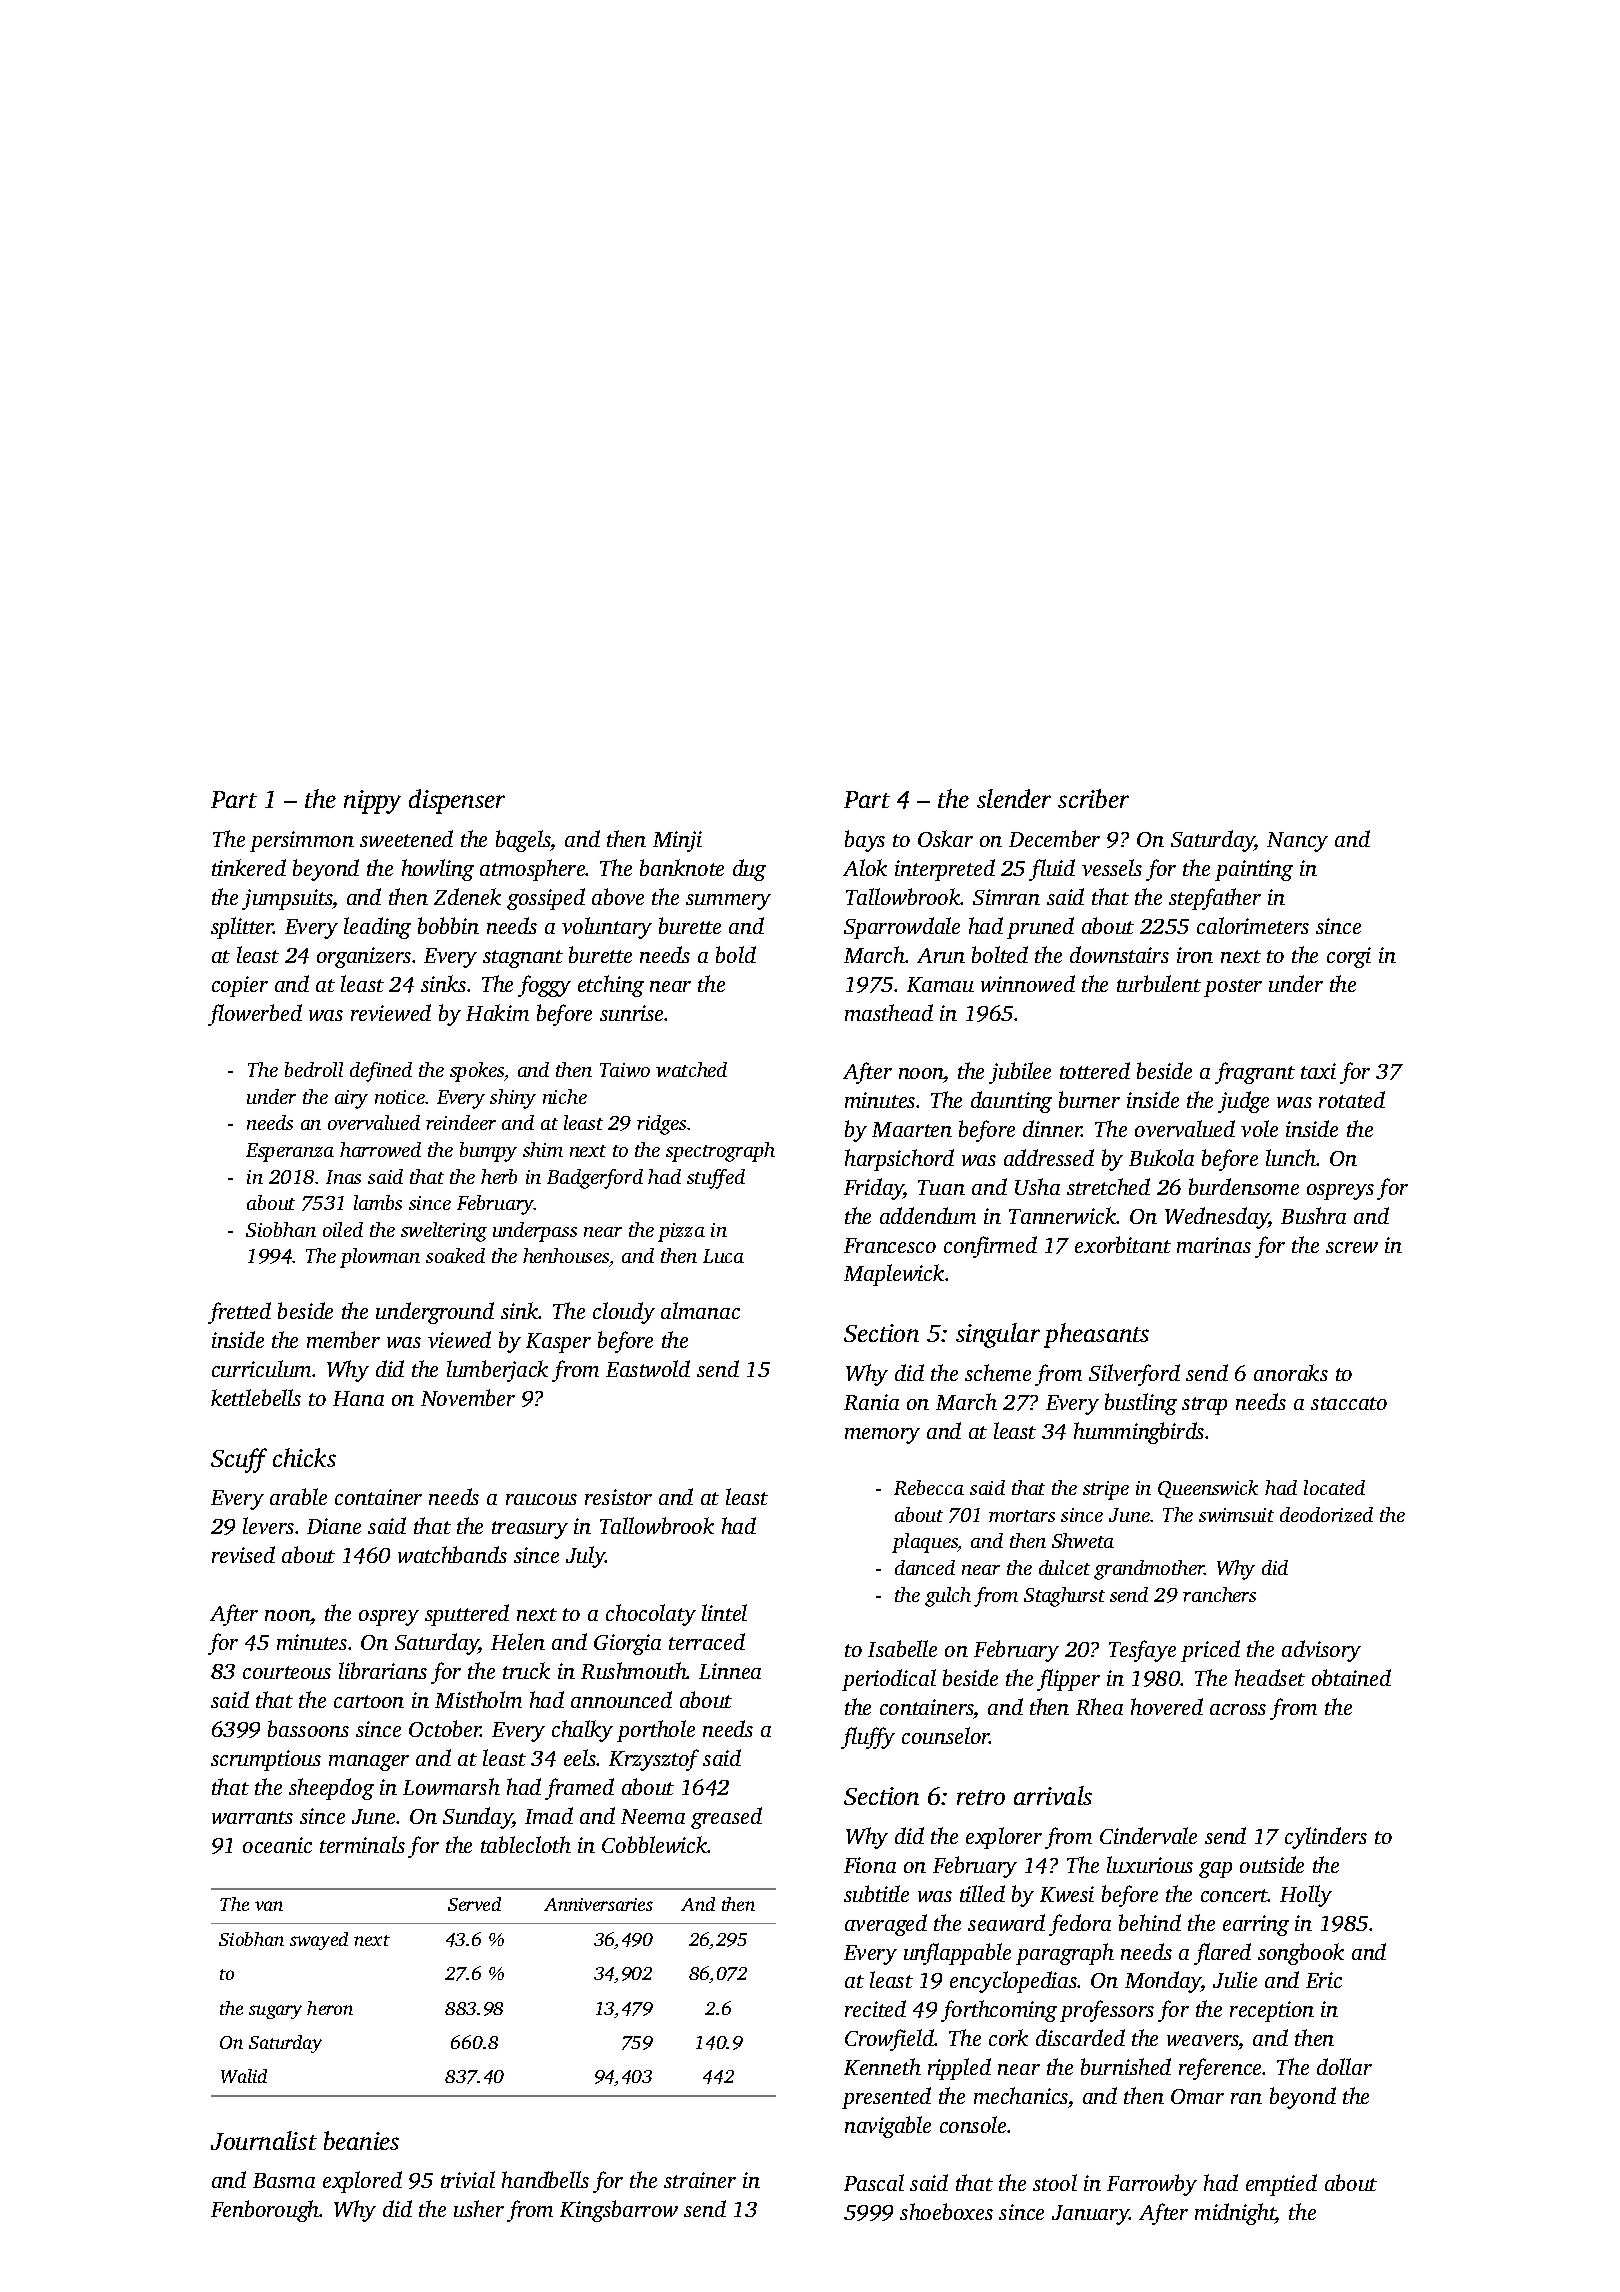 This screenshot has width=1620, height=2292. I want to click on van, so click(269, 1906).
